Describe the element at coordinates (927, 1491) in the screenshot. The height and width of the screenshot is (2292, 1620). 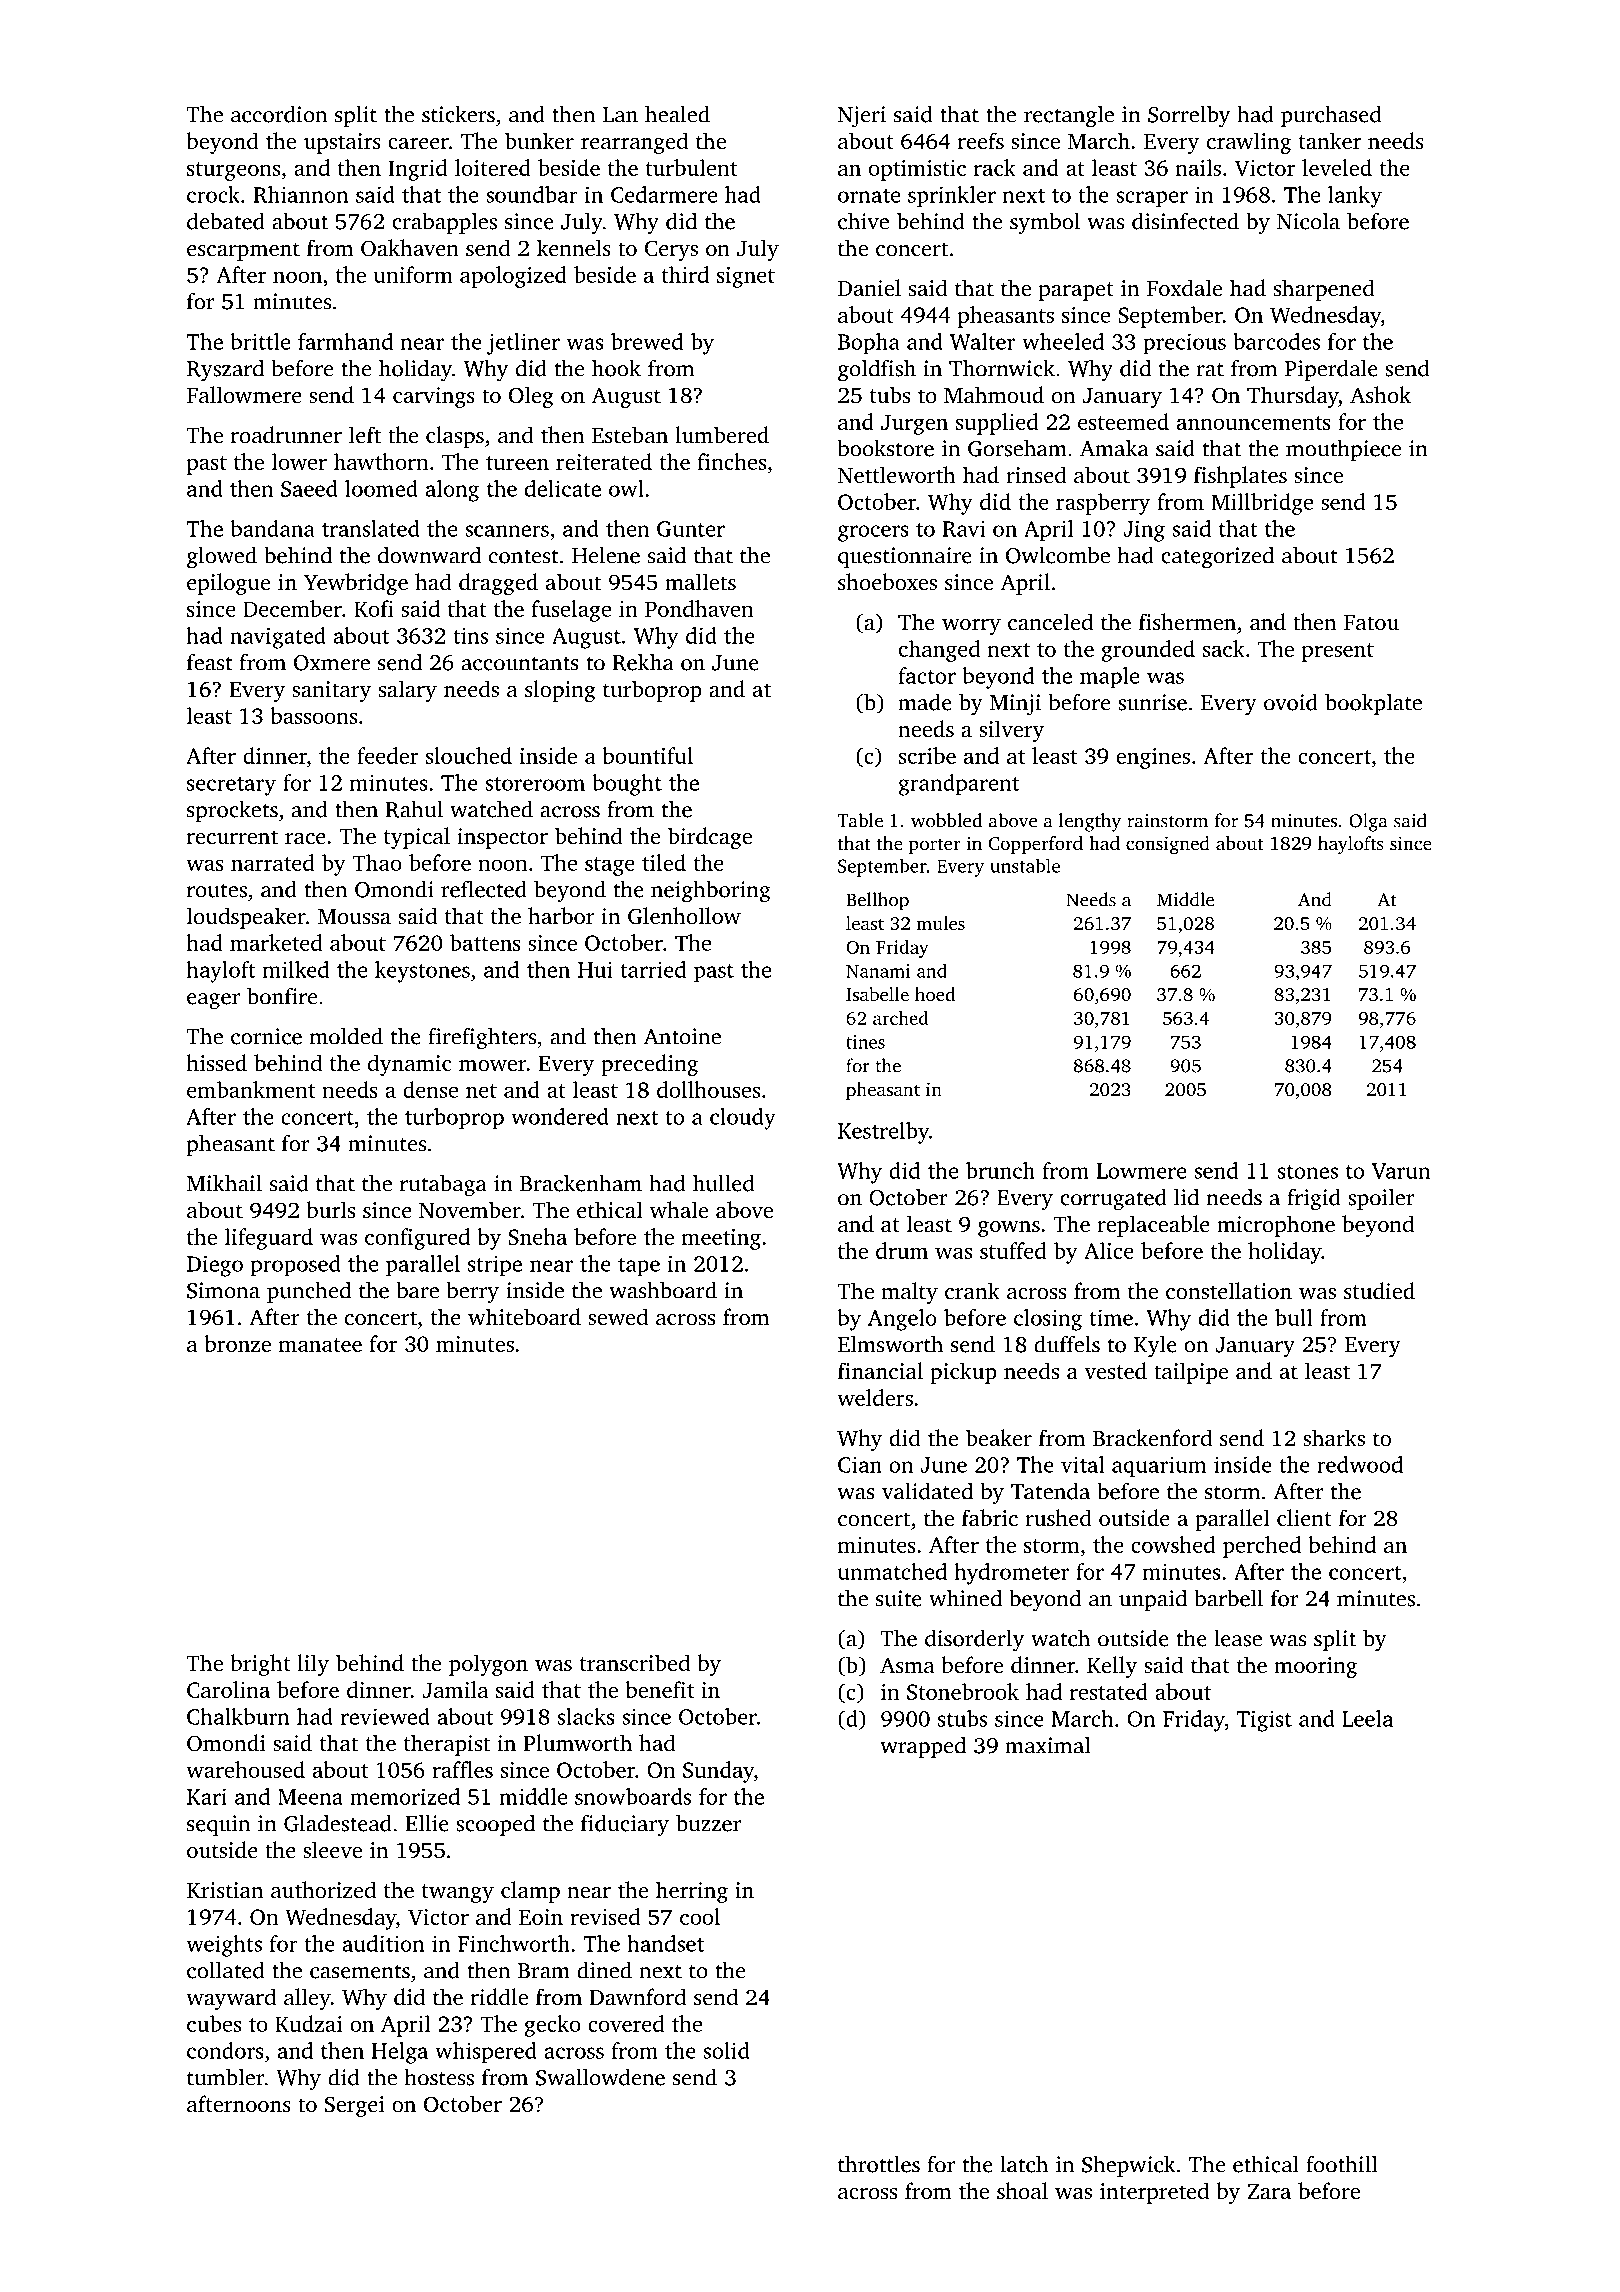
I see `validated` at that location.
